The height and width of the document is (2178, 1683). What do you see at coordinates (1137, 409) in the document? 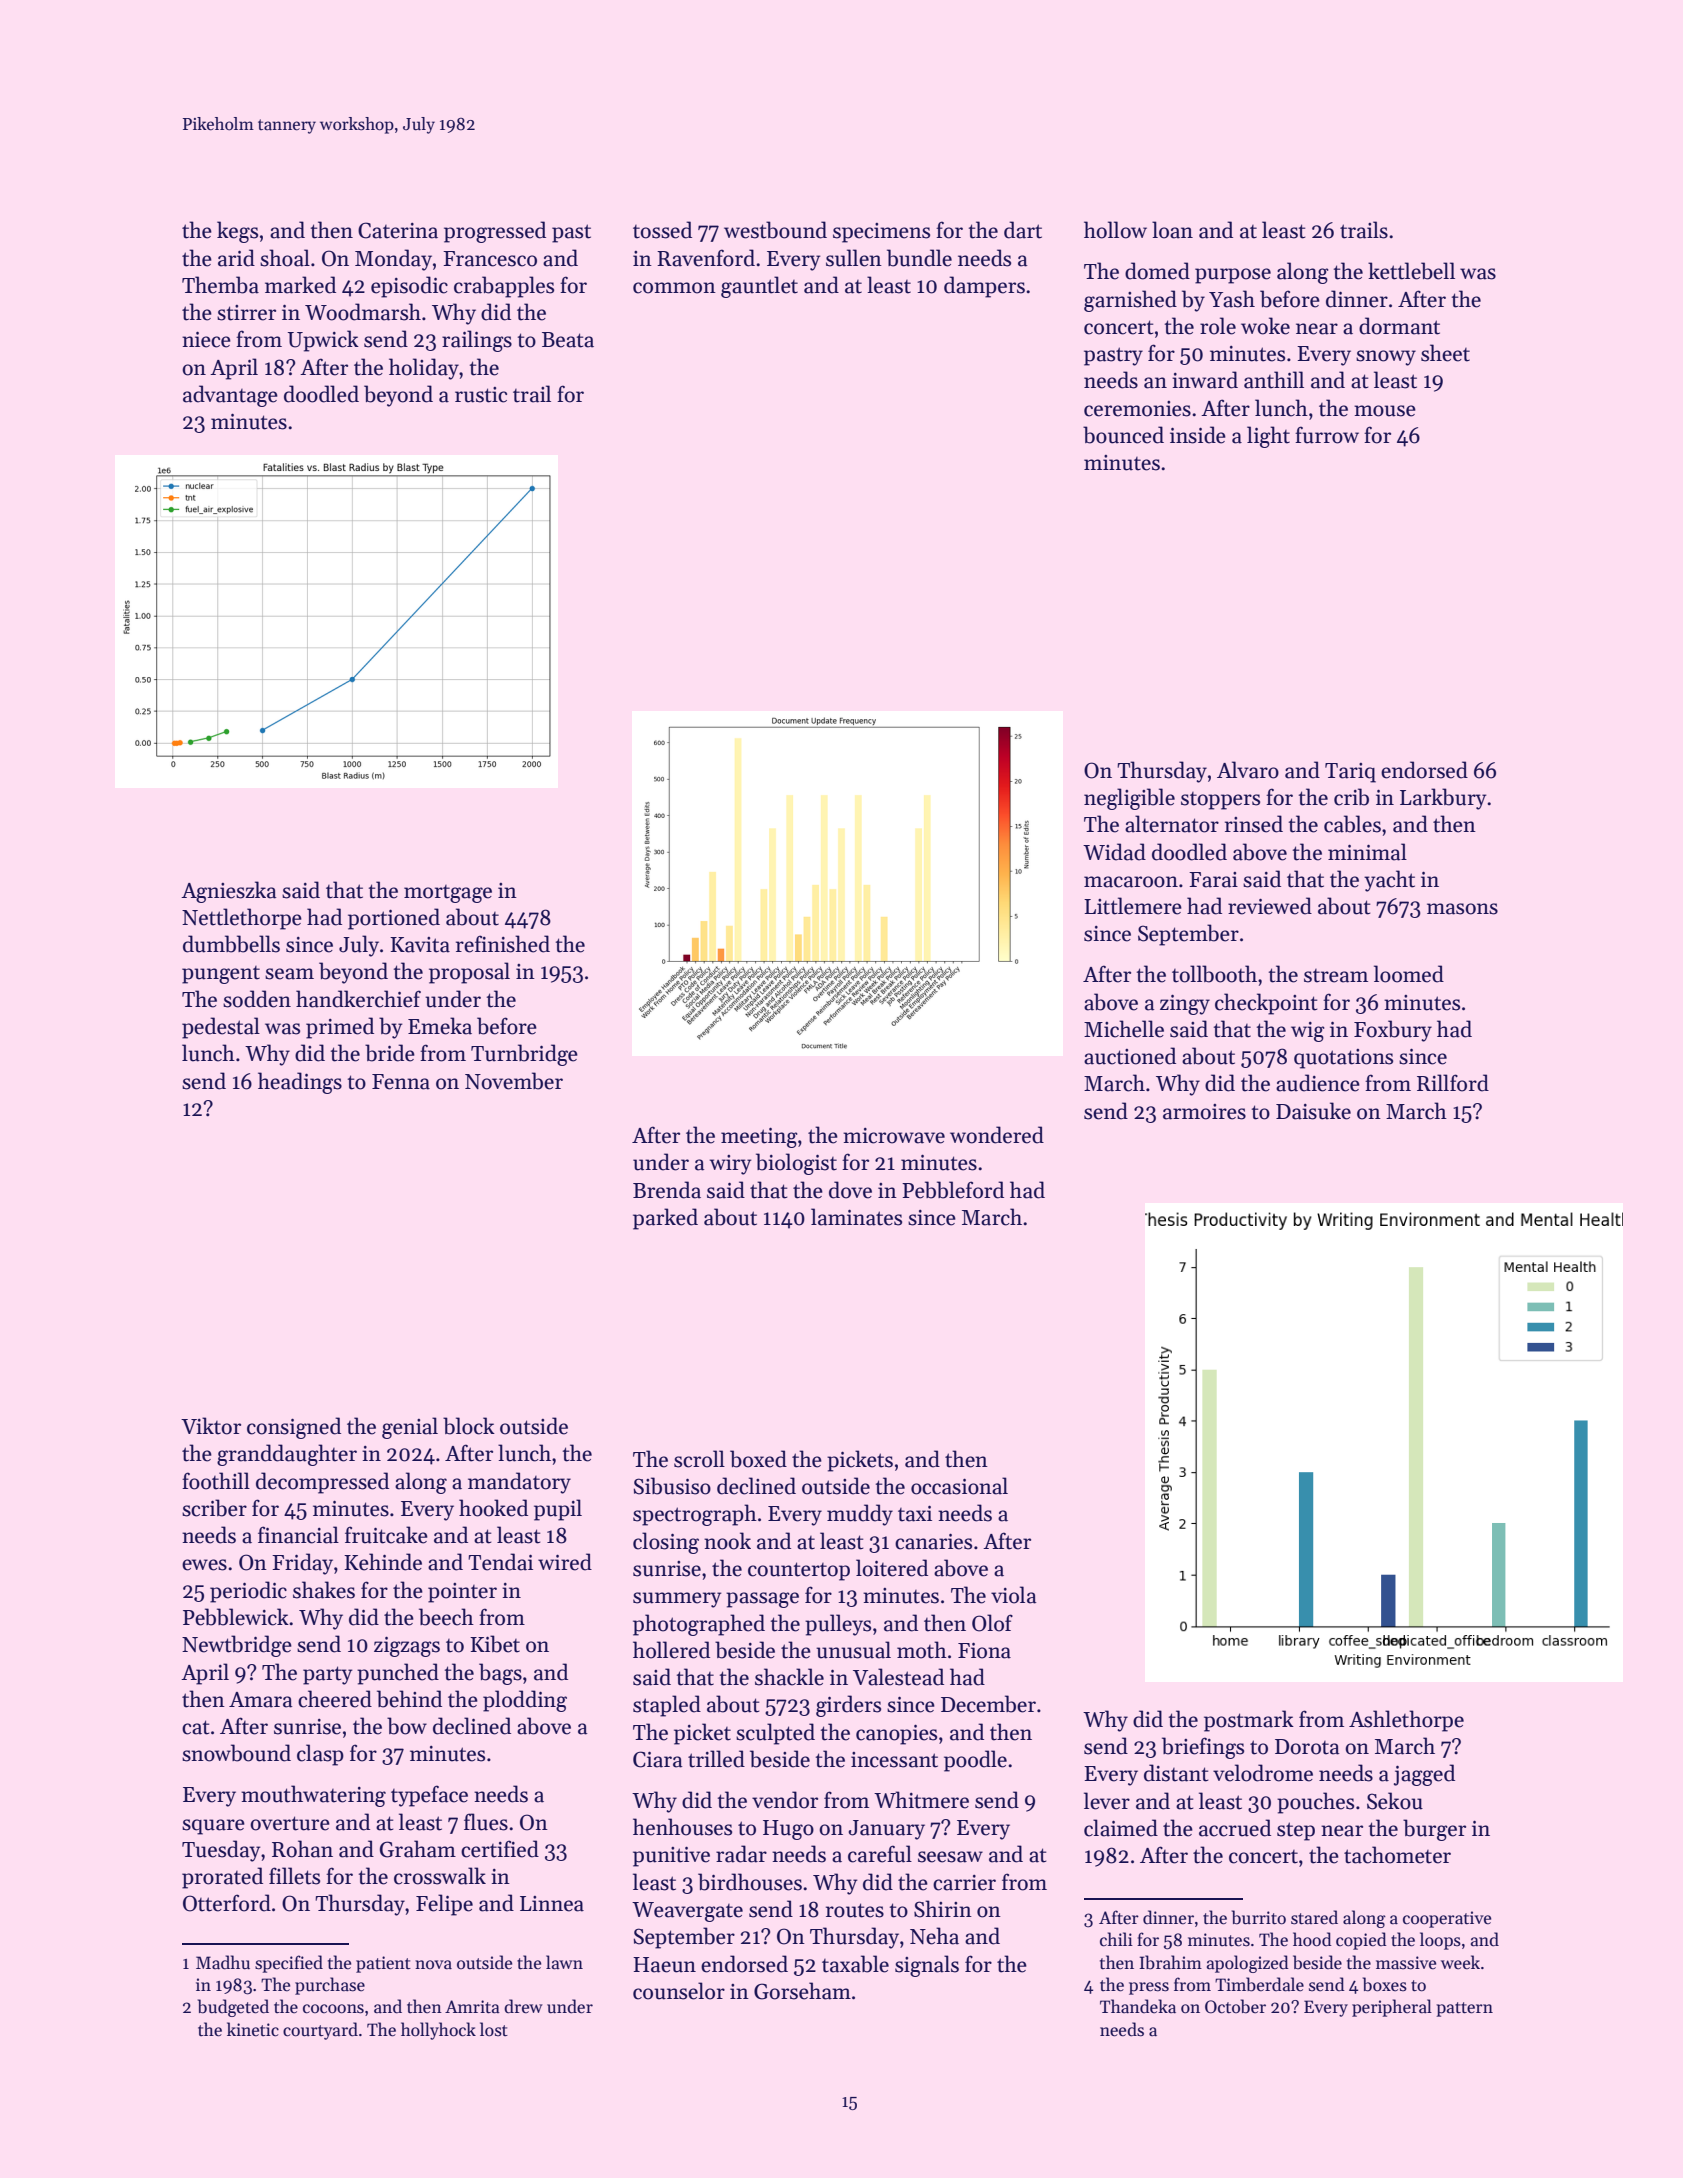
I see `ceremonies` at bounding box center [1137, 409].
